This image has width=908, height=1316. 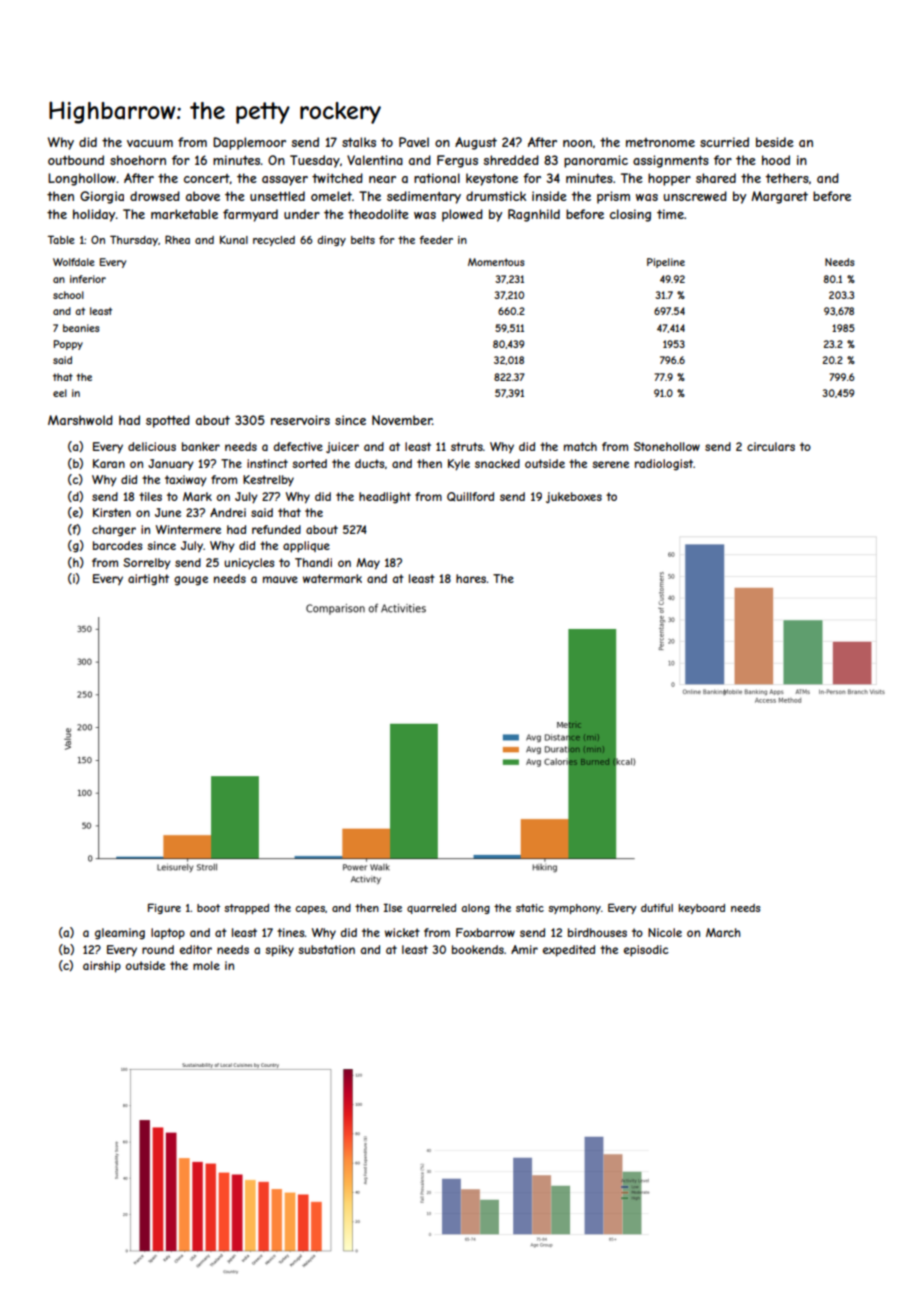 I want to click on Pavel, so click(x=414, y=142).
